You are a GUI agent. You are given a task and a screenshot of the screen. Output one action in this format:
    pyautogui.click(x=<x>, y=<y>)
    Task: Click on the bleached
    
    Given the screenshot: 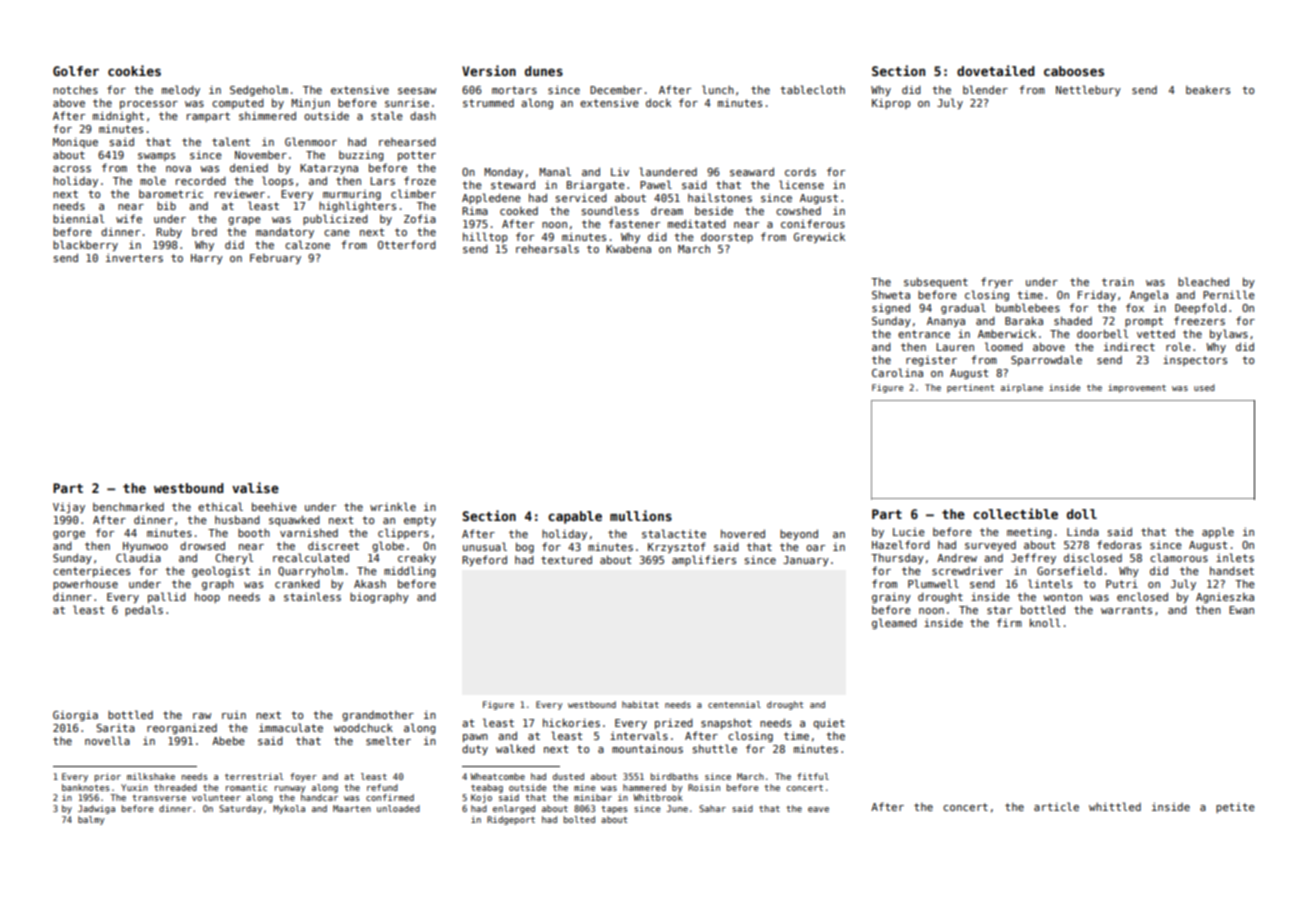 What is the action you would take?
    pyautogui.click(x=1203, y=281)
